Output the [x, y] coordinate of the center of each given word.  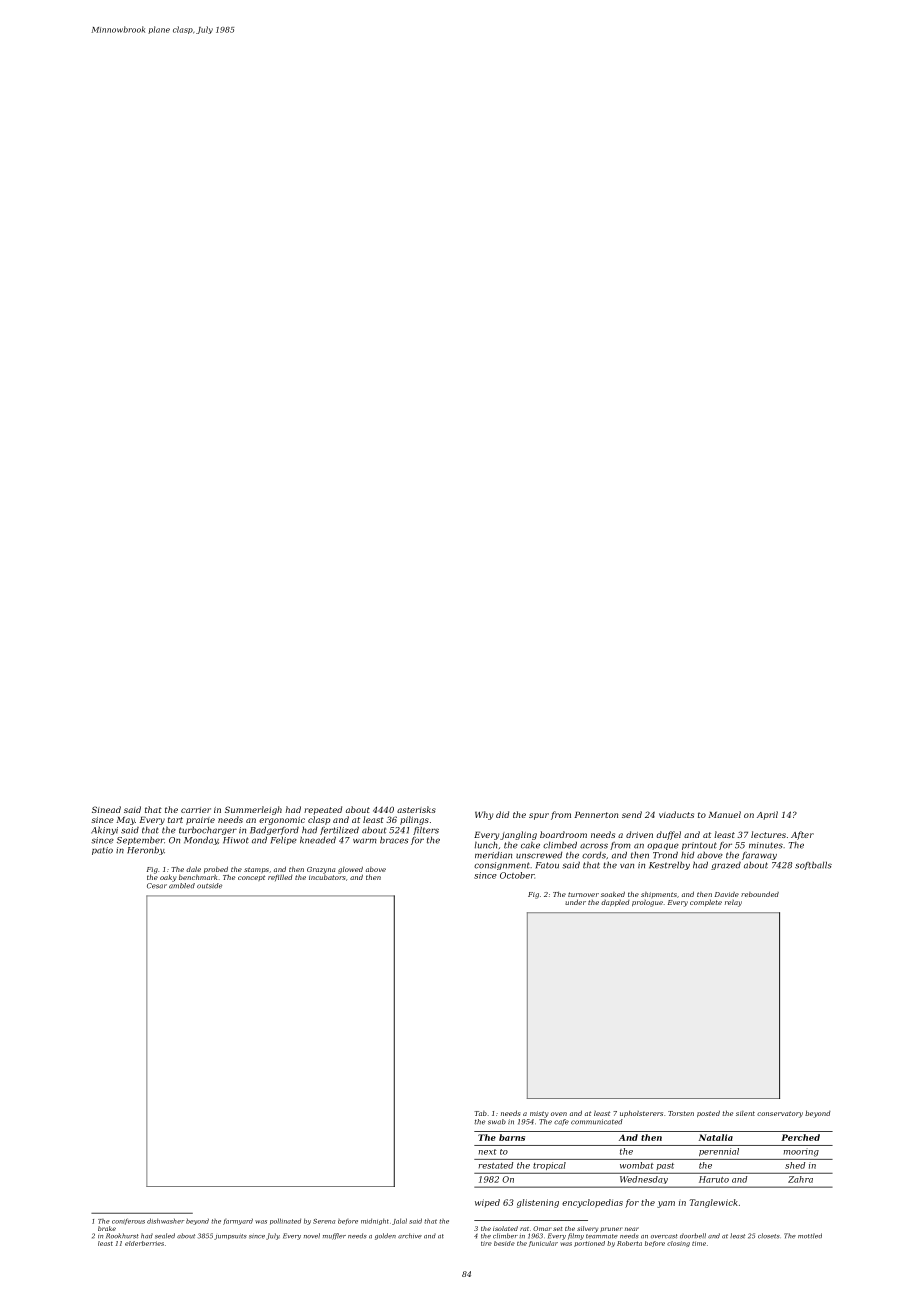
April [767, 815]
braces [394, 840]
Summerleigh [253, 810]
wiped [487, 1203]
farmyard [238, 1222]
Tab [480, 1113]
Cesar [157, 886]
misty [539, 1114]
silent [745, 1113]
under [575, 902]
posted [708, 1114]
